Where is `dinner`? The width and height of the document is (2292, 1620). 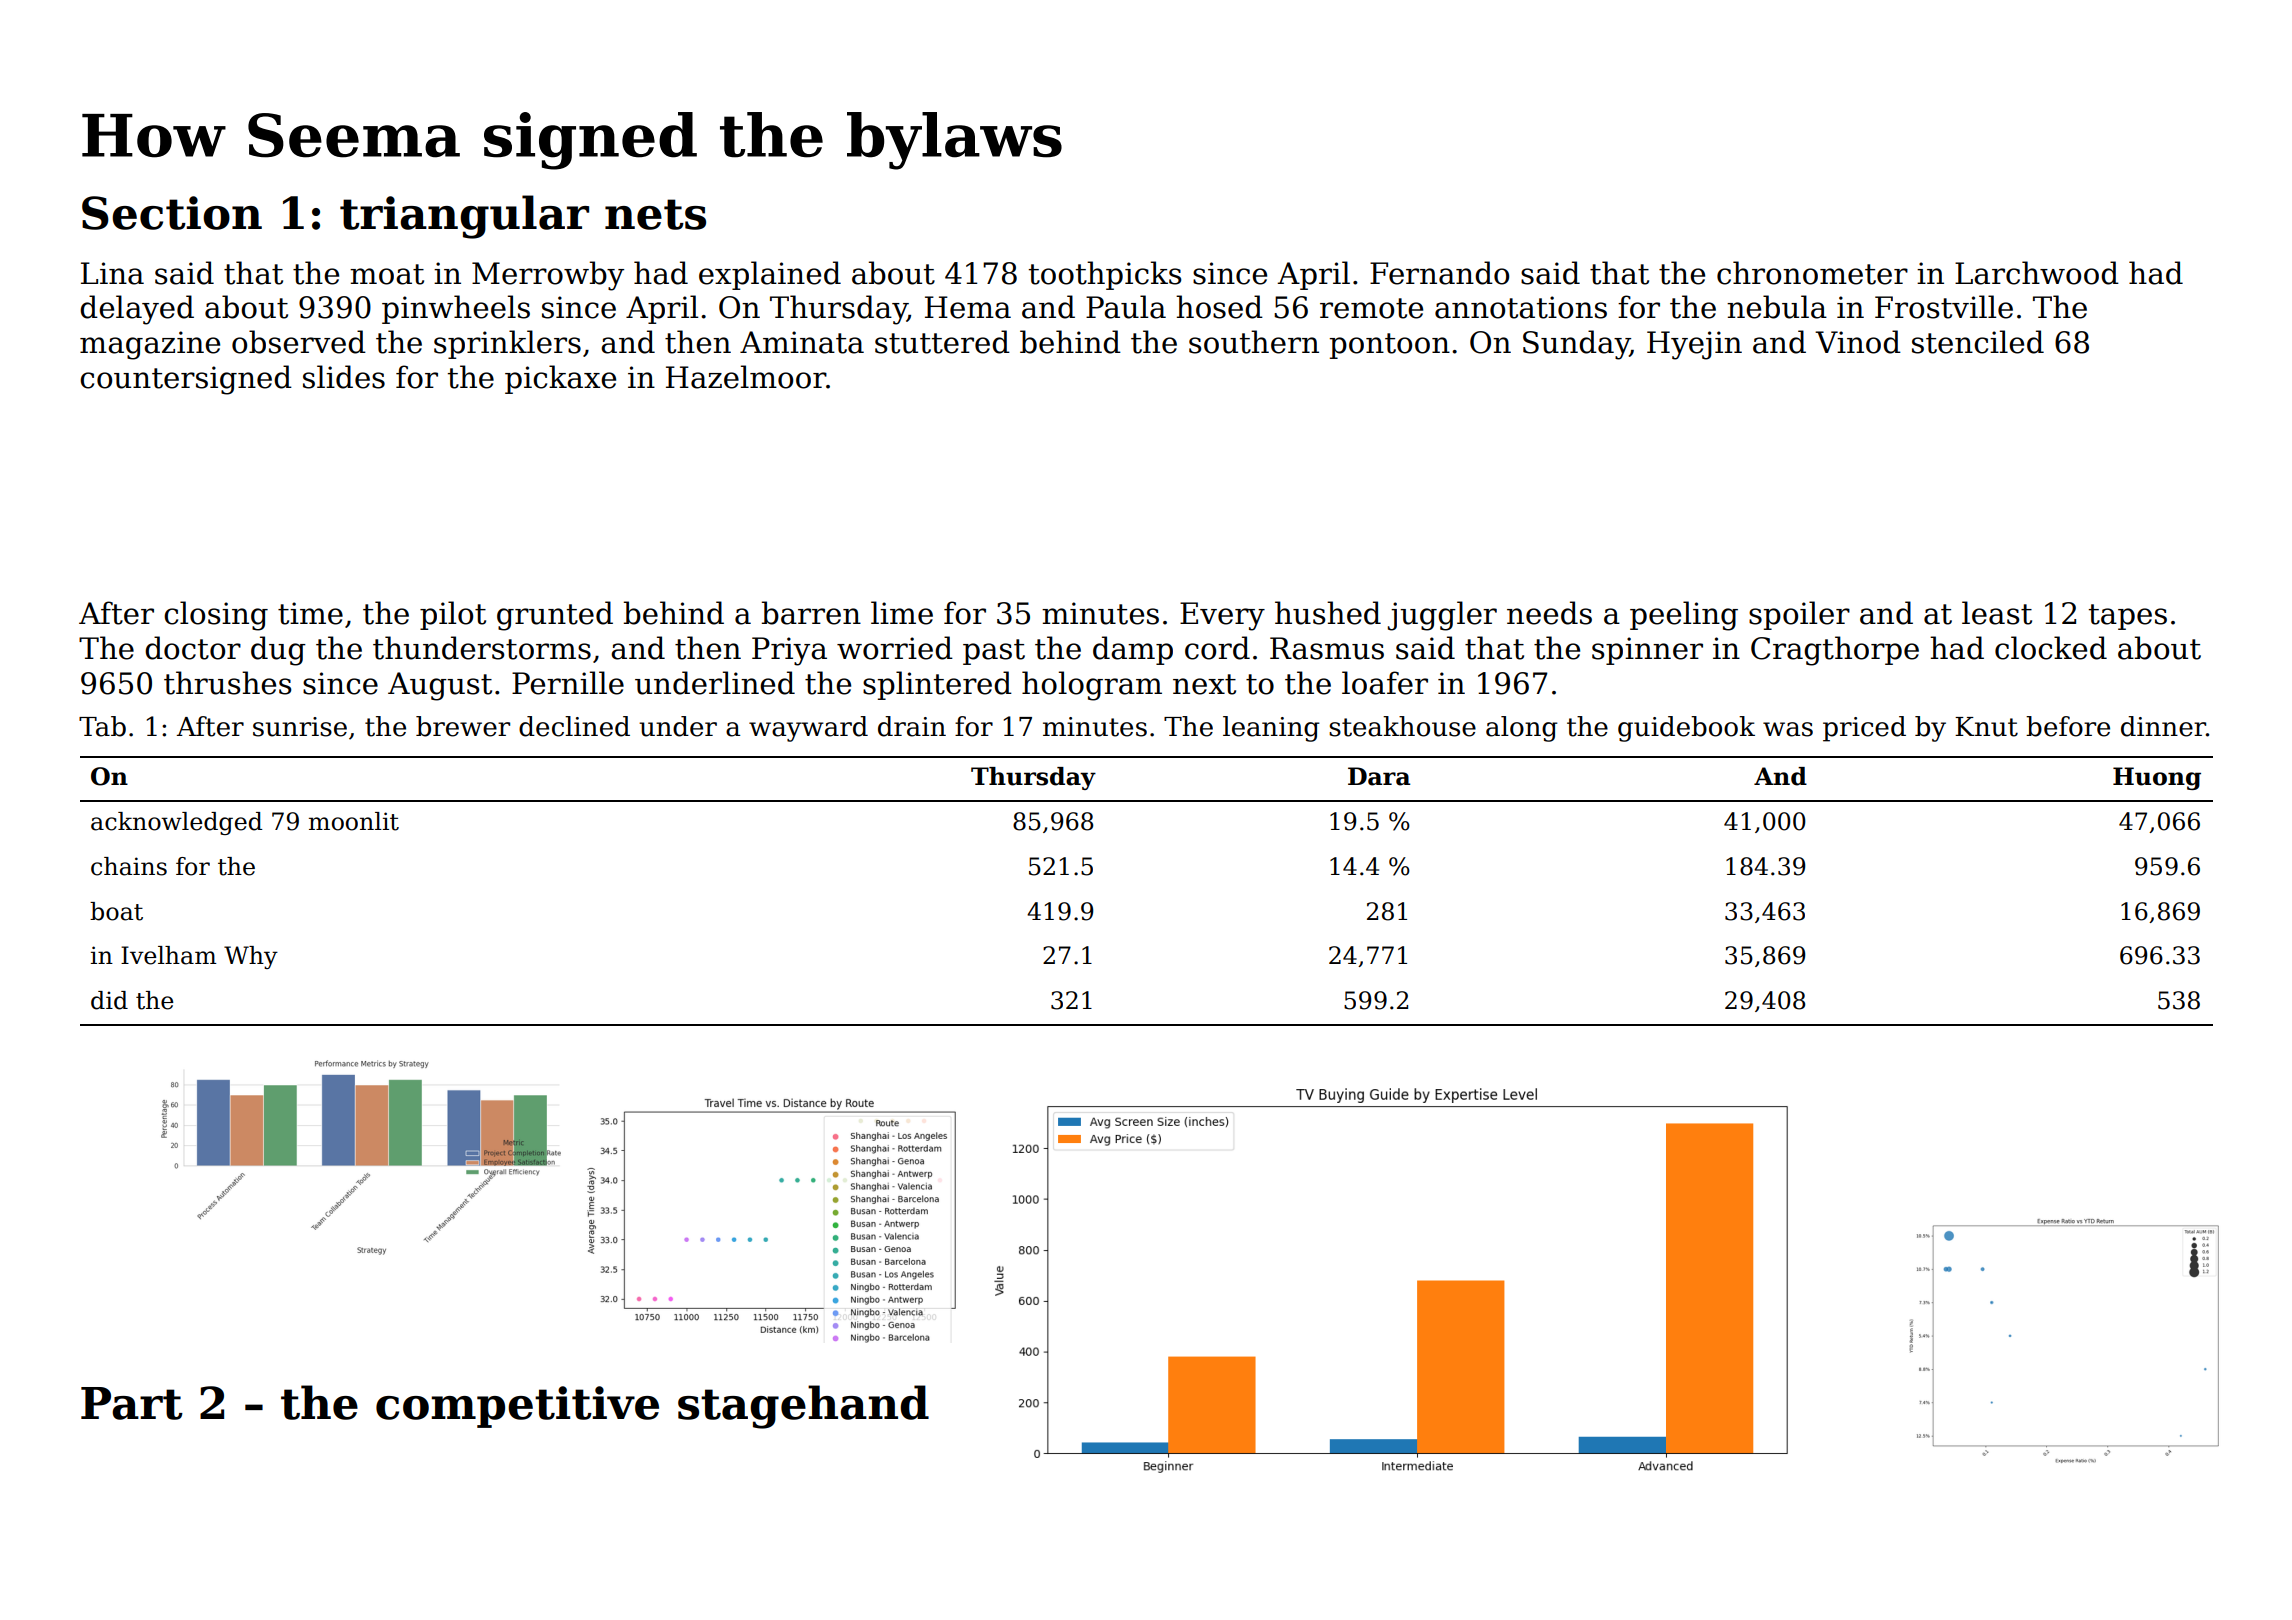 dinner is located at coordinates (2163, 726).
